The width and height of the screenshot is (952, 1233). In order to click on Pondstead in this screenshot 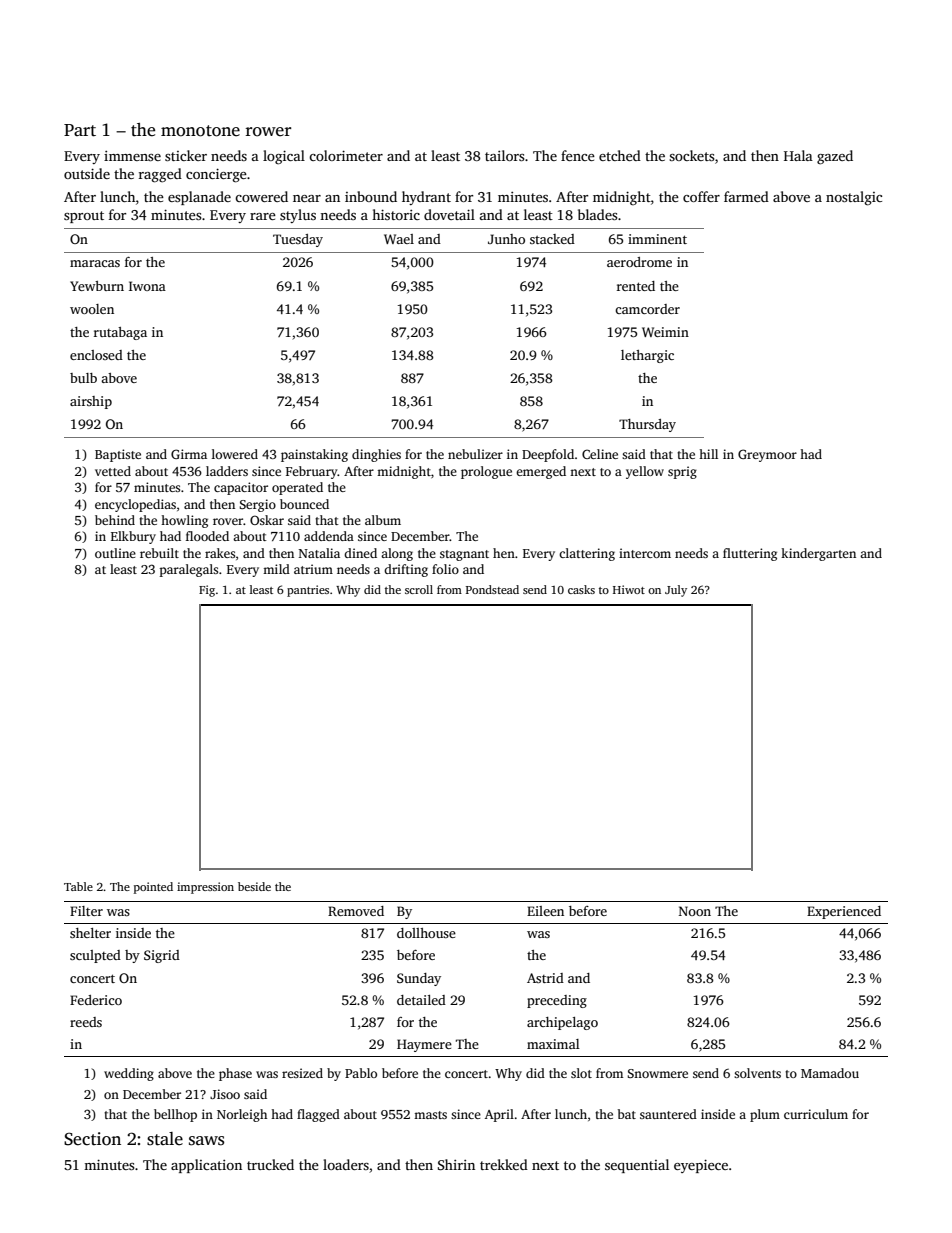, I will do `click(492, 589)`.
